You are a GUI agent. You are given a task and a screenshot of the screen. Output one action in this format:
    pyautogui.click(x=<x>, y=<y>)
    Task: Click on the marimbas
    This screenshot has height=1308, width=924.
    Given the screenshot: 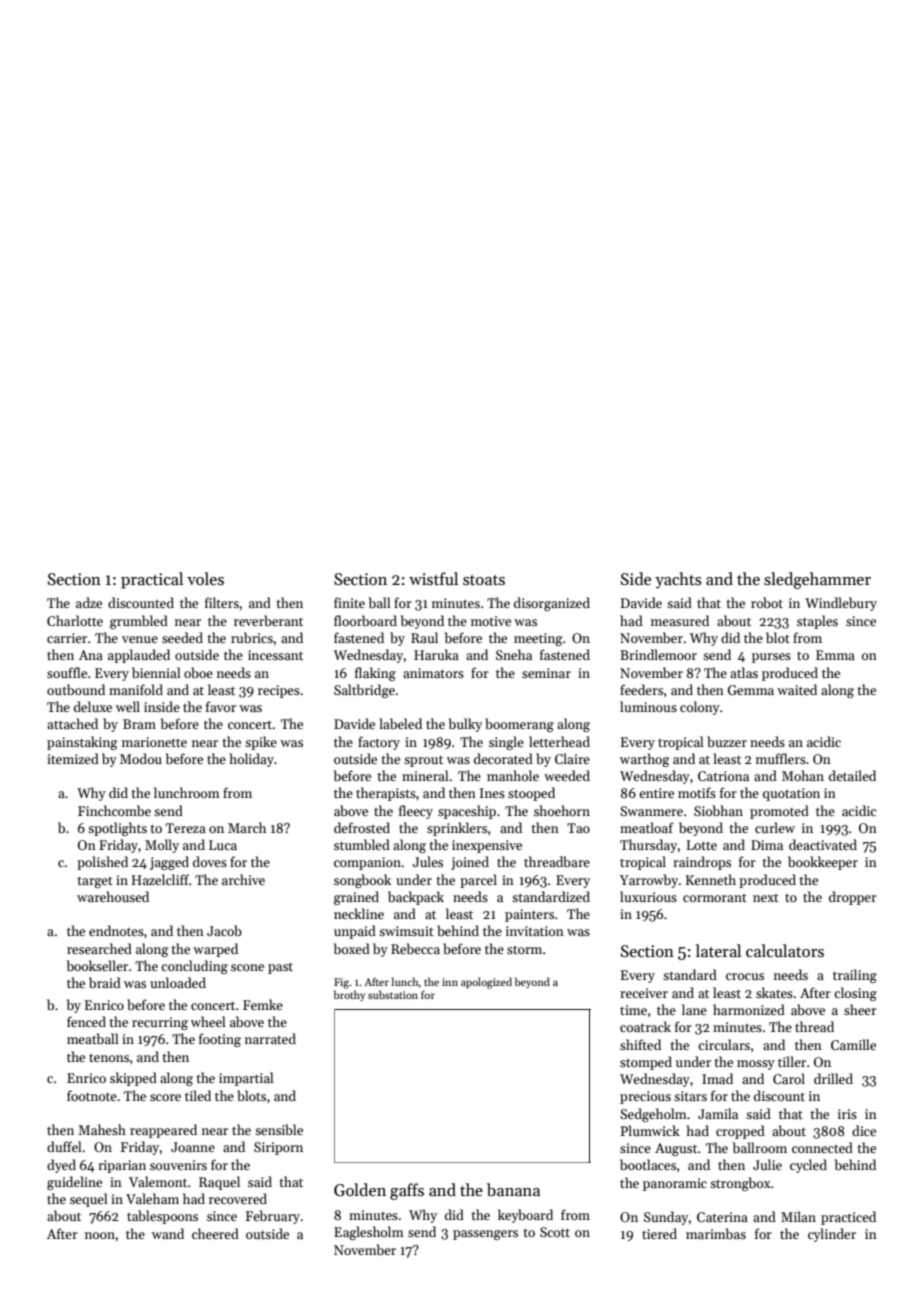 What is the action you would take?
    pyautogui.click(x=716, y=1233)
